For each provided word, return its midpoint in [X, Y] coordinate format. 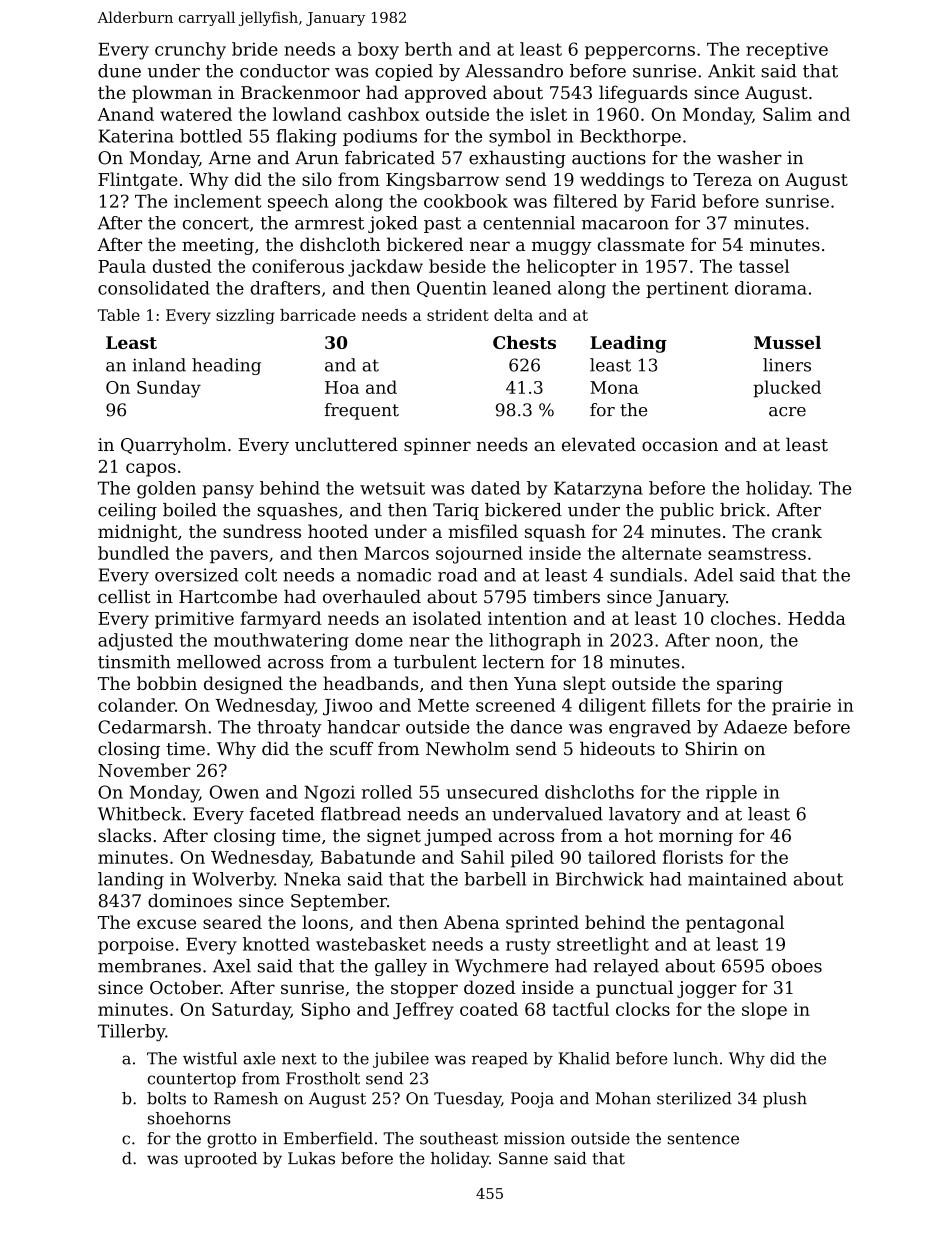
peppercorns [640, 52]
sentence [703, 1139]
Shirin [711, 749]
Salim [787, 114]
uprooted [220, 1160]
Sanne [523, 1158]
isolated [447, 618]
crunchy [190, 51]
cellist [124, 596]
